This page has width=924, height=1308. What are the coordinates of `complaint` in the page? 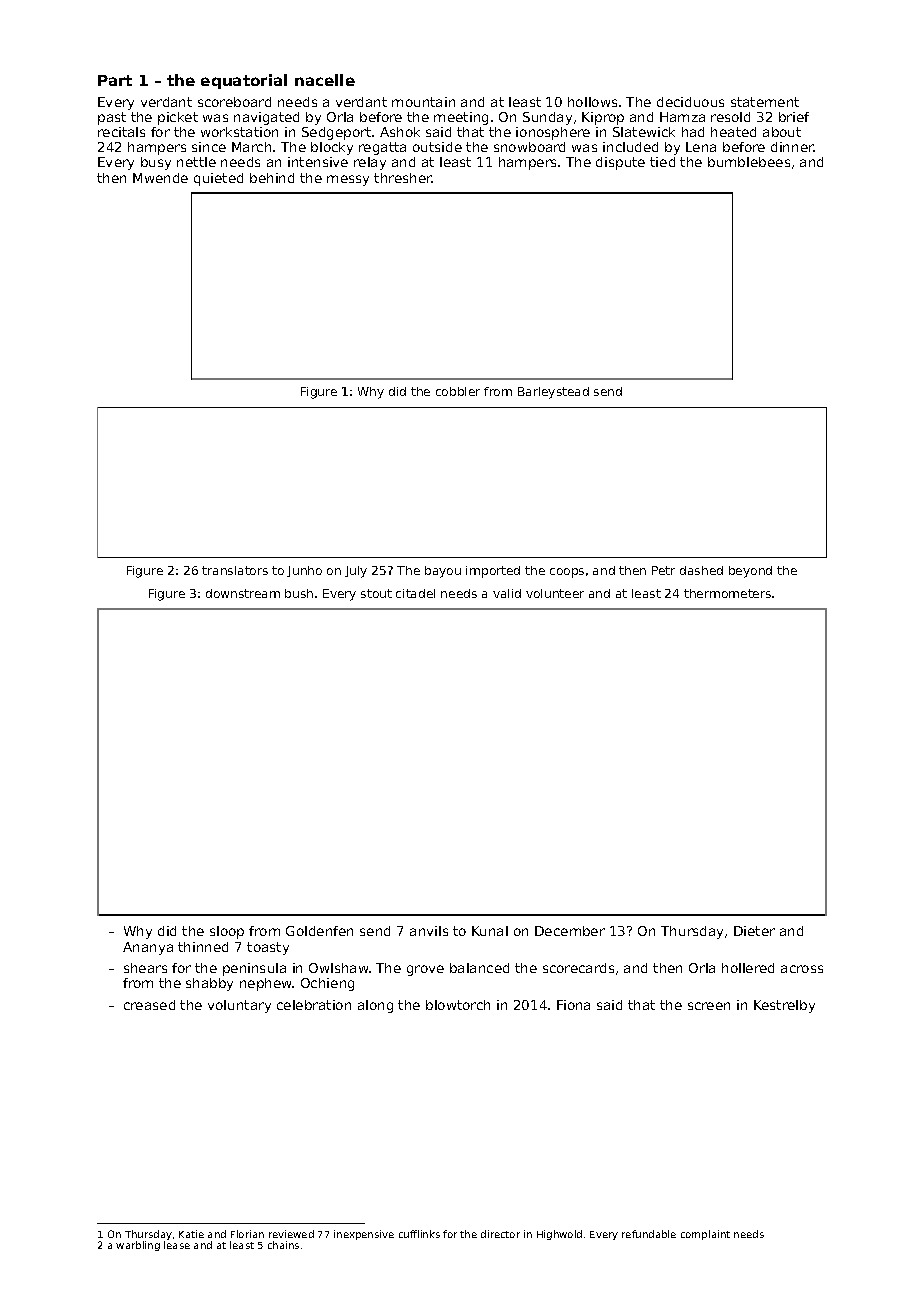 It's located at (705, 1235).
